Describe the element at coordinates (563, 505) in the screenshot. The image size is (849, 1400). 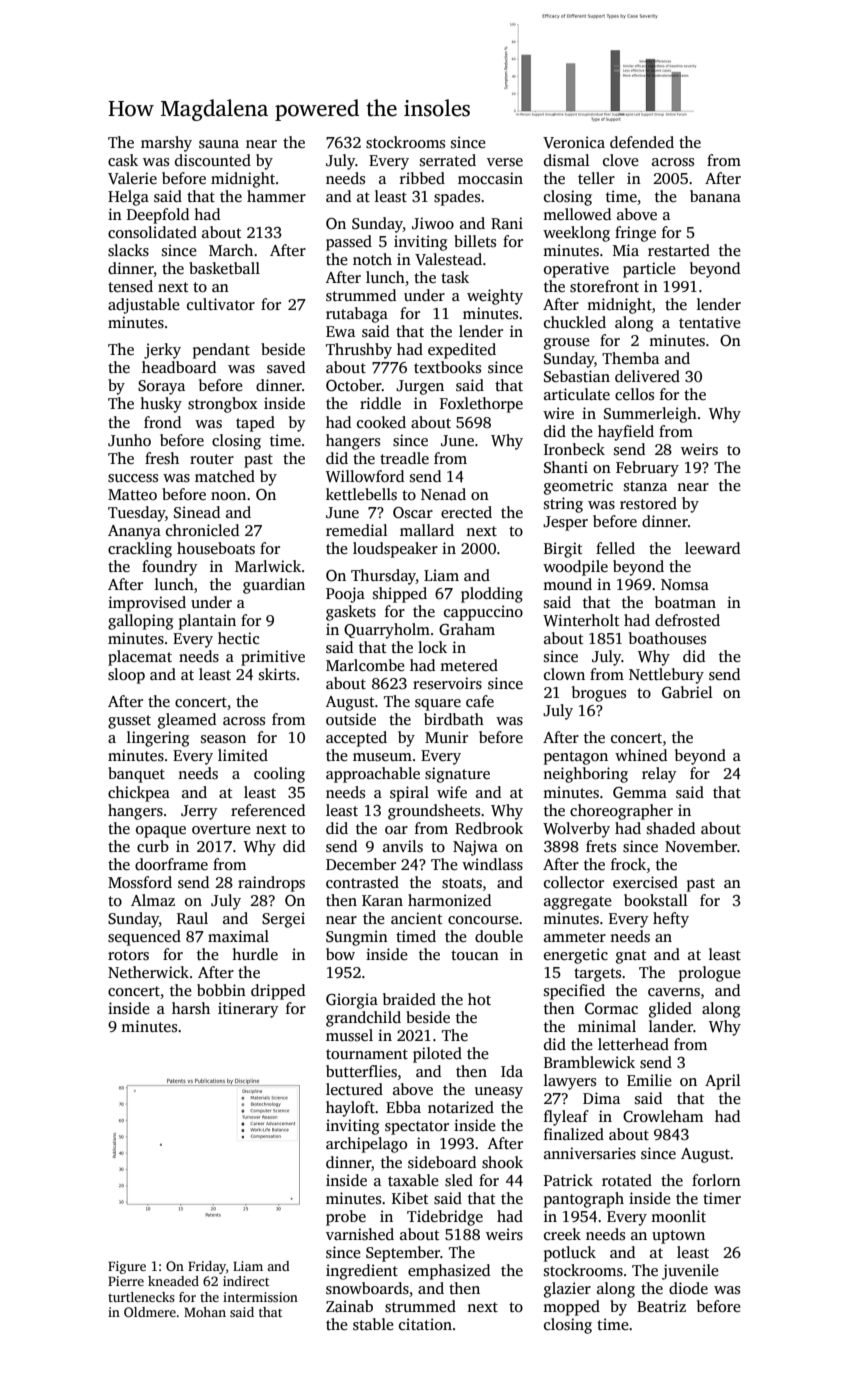
I see `string` at that location.
